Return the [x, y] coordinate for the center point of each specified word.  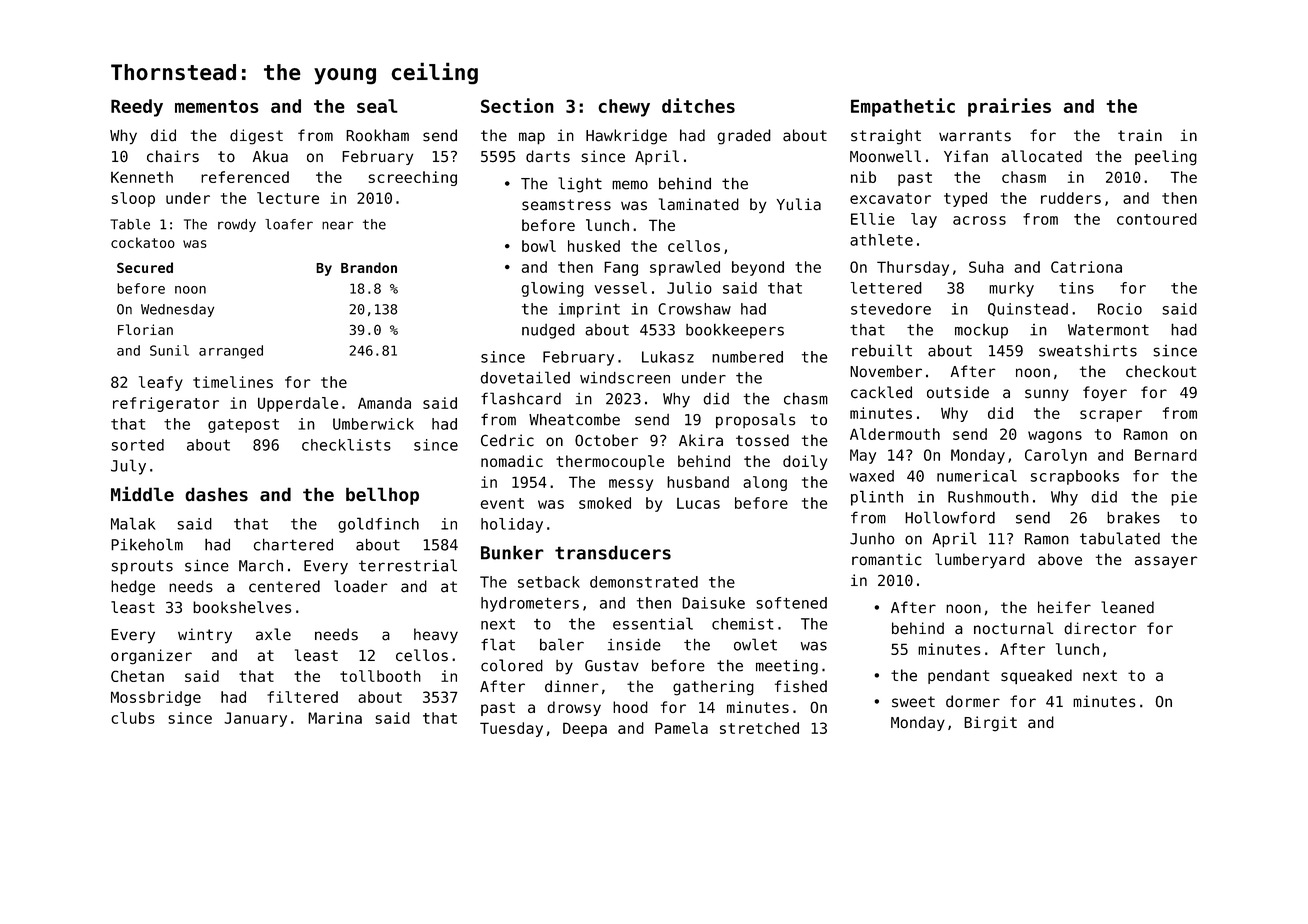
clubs [133, 718]
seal [377, 106]
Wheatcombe [574, 419]
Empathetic [903, 107]
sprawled [685, 268]
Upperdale [298, 404]
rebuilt [882, 350]
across [979, 220]
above [1060, 559]
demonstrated [644, 582]
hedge [133, 588]
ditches [698, 105]
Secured [145, 267]
